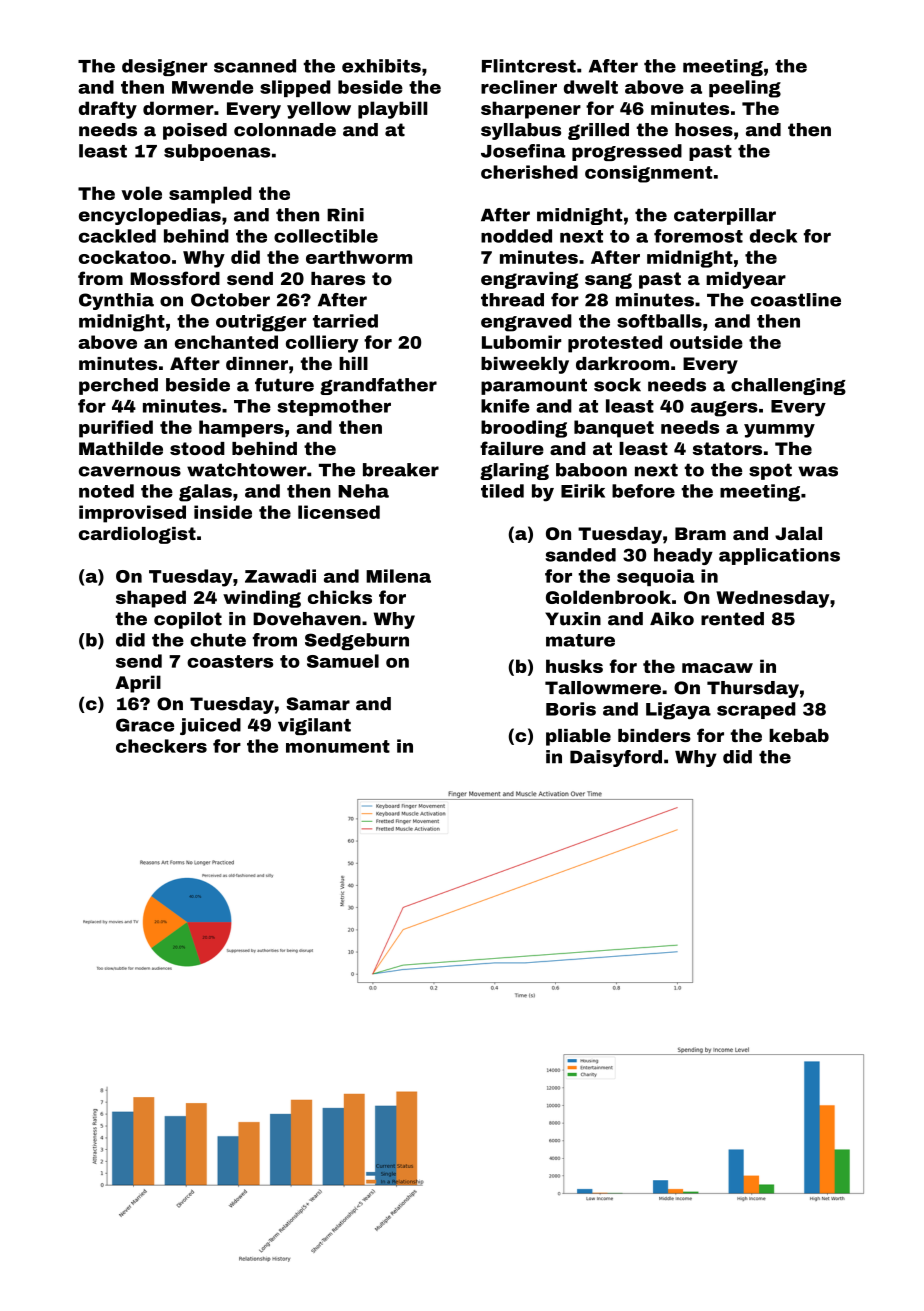 This page has height=1311, width=924. What do you see at coordinates (571, 709) in the page?
I see `Boris` at bounding box center [571, 709].
